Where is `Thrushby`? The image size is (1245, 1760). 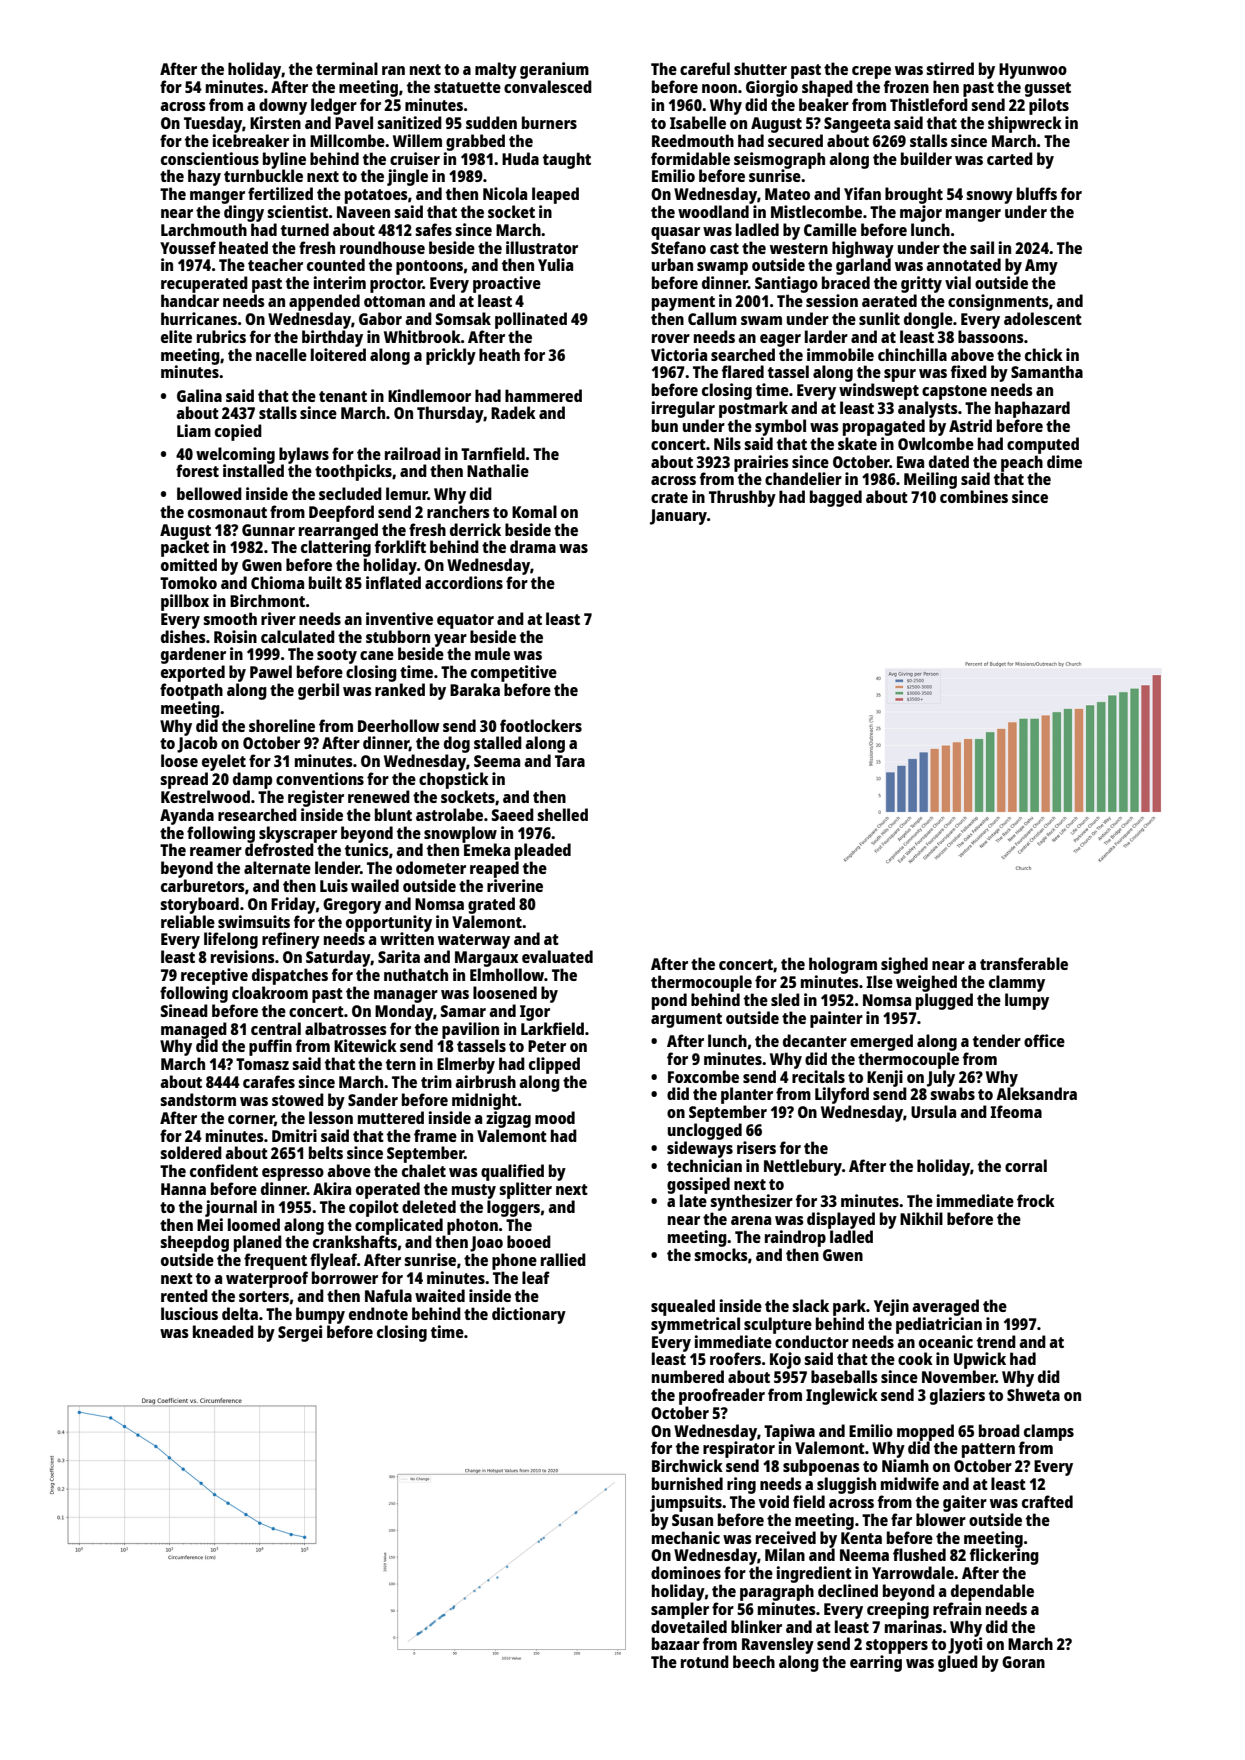
Thrushby is located at coordinates (742, 498).
